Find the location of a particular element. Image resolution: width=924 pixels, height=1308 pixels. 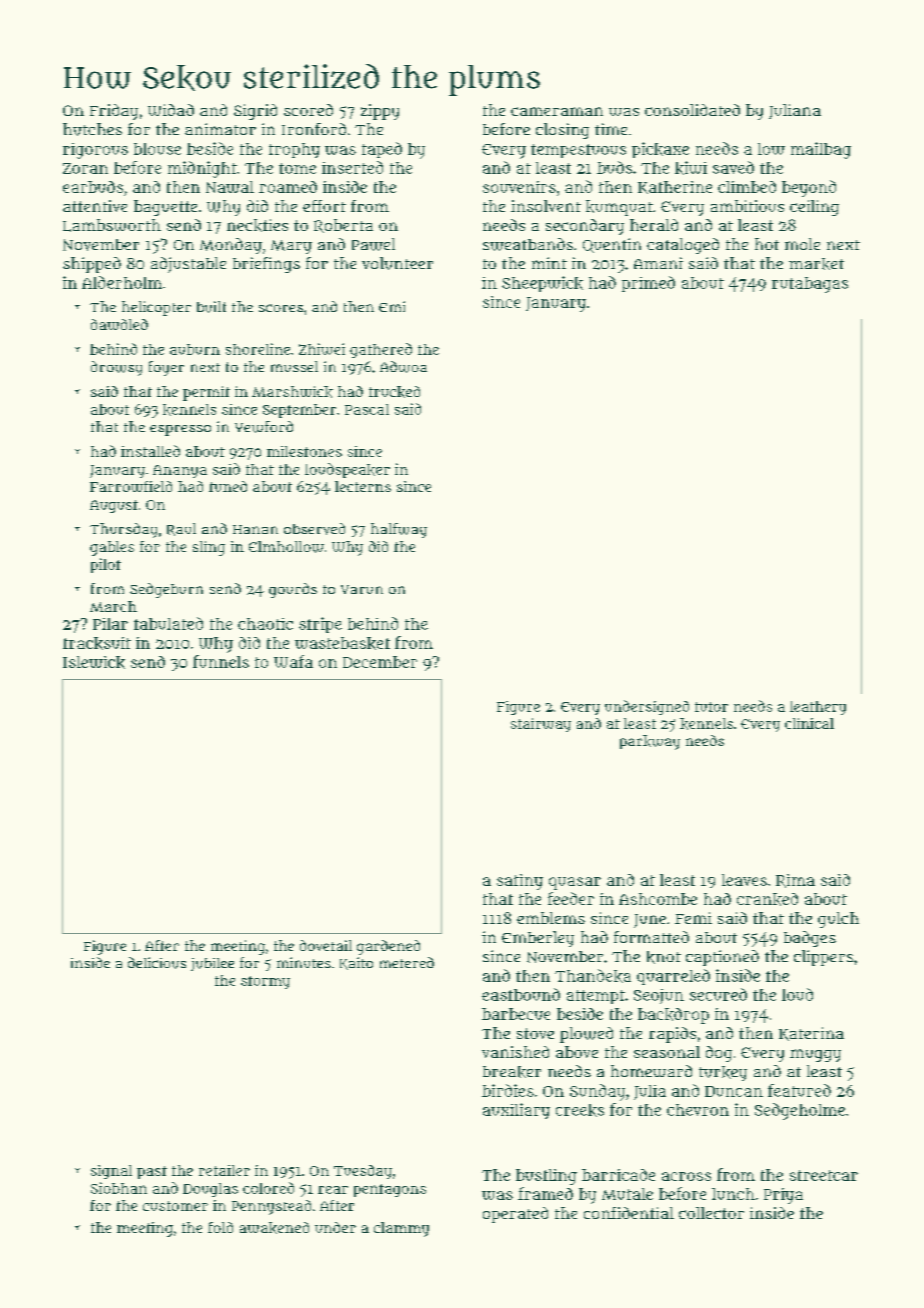

clinical is located at coordinates (809, 723).
